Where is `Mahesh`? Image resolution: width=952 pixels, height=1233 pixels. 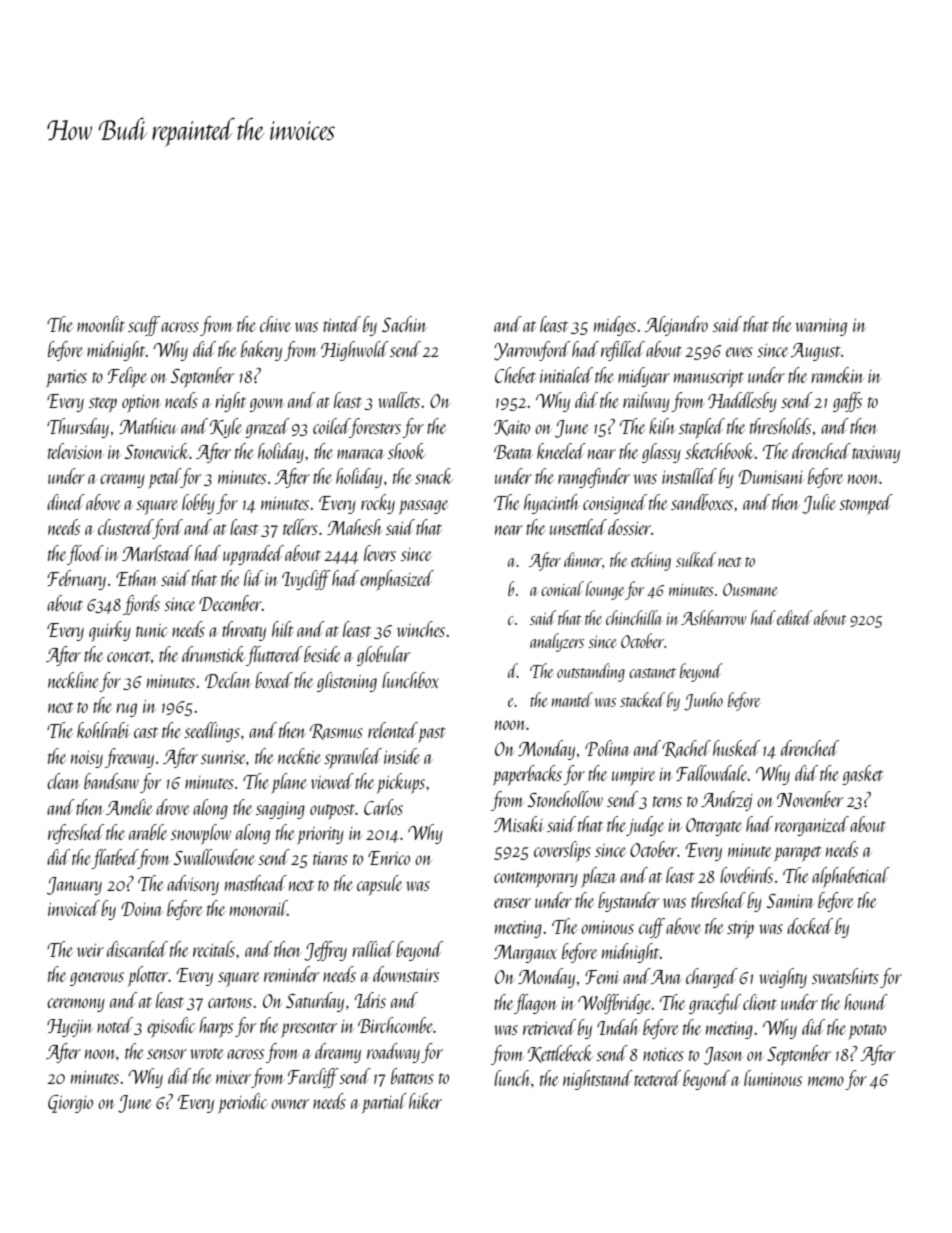 Mahesh is located at coordinates (355, 527).
